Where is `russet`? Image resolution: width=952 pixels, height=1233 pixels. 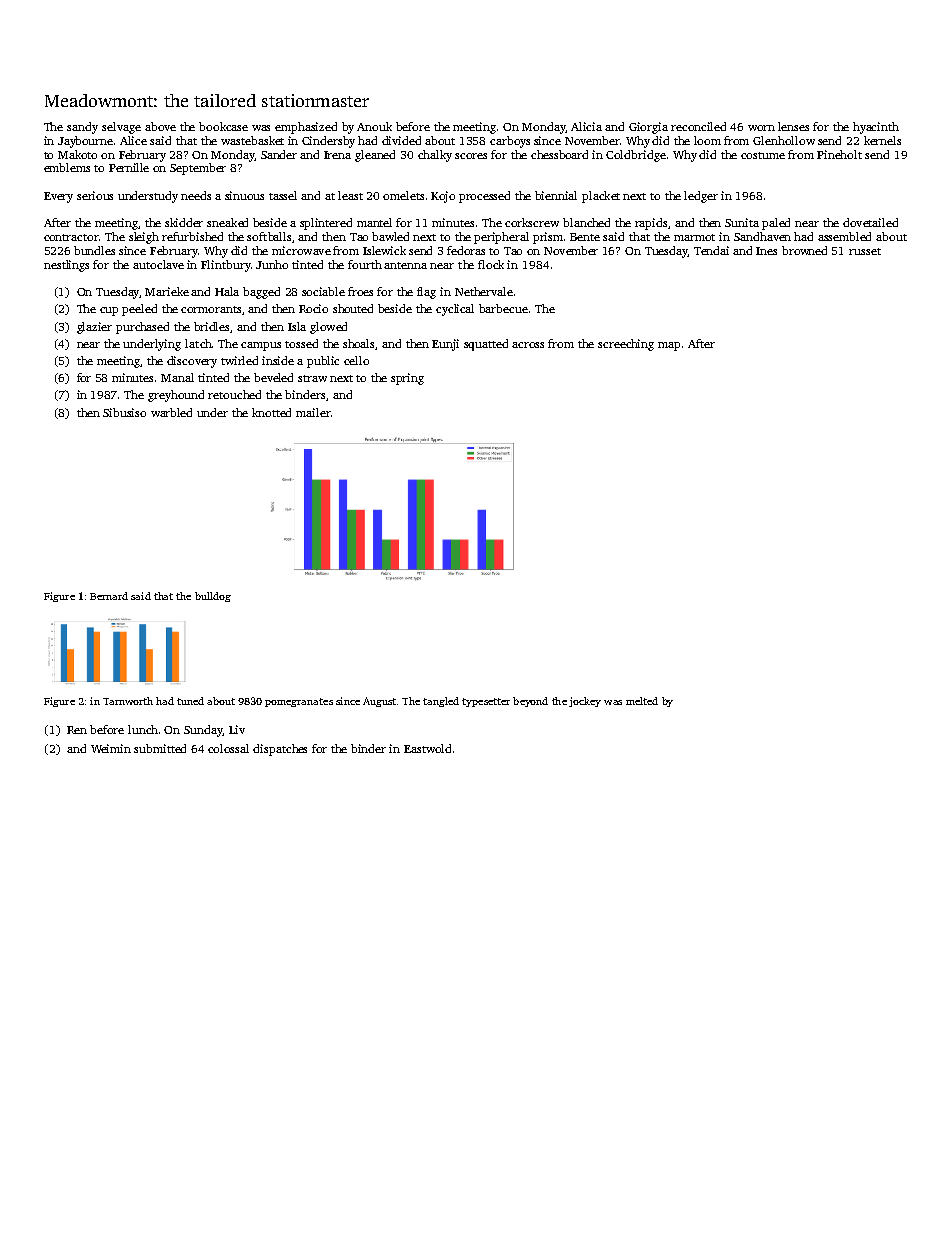 russet is located at coordinates (865, 251).
